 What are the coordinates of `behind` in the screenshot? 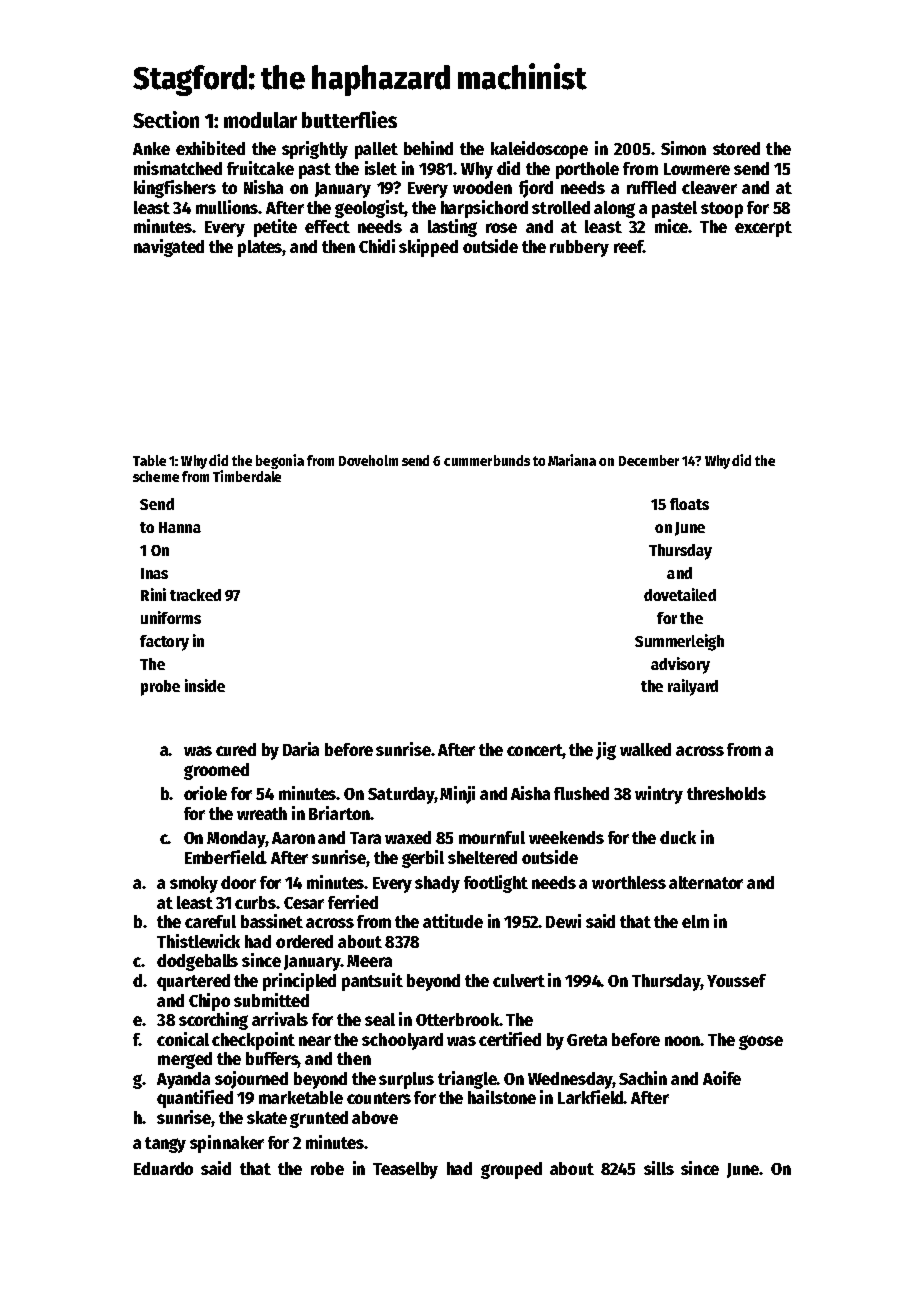 It's located at (428, 148).
